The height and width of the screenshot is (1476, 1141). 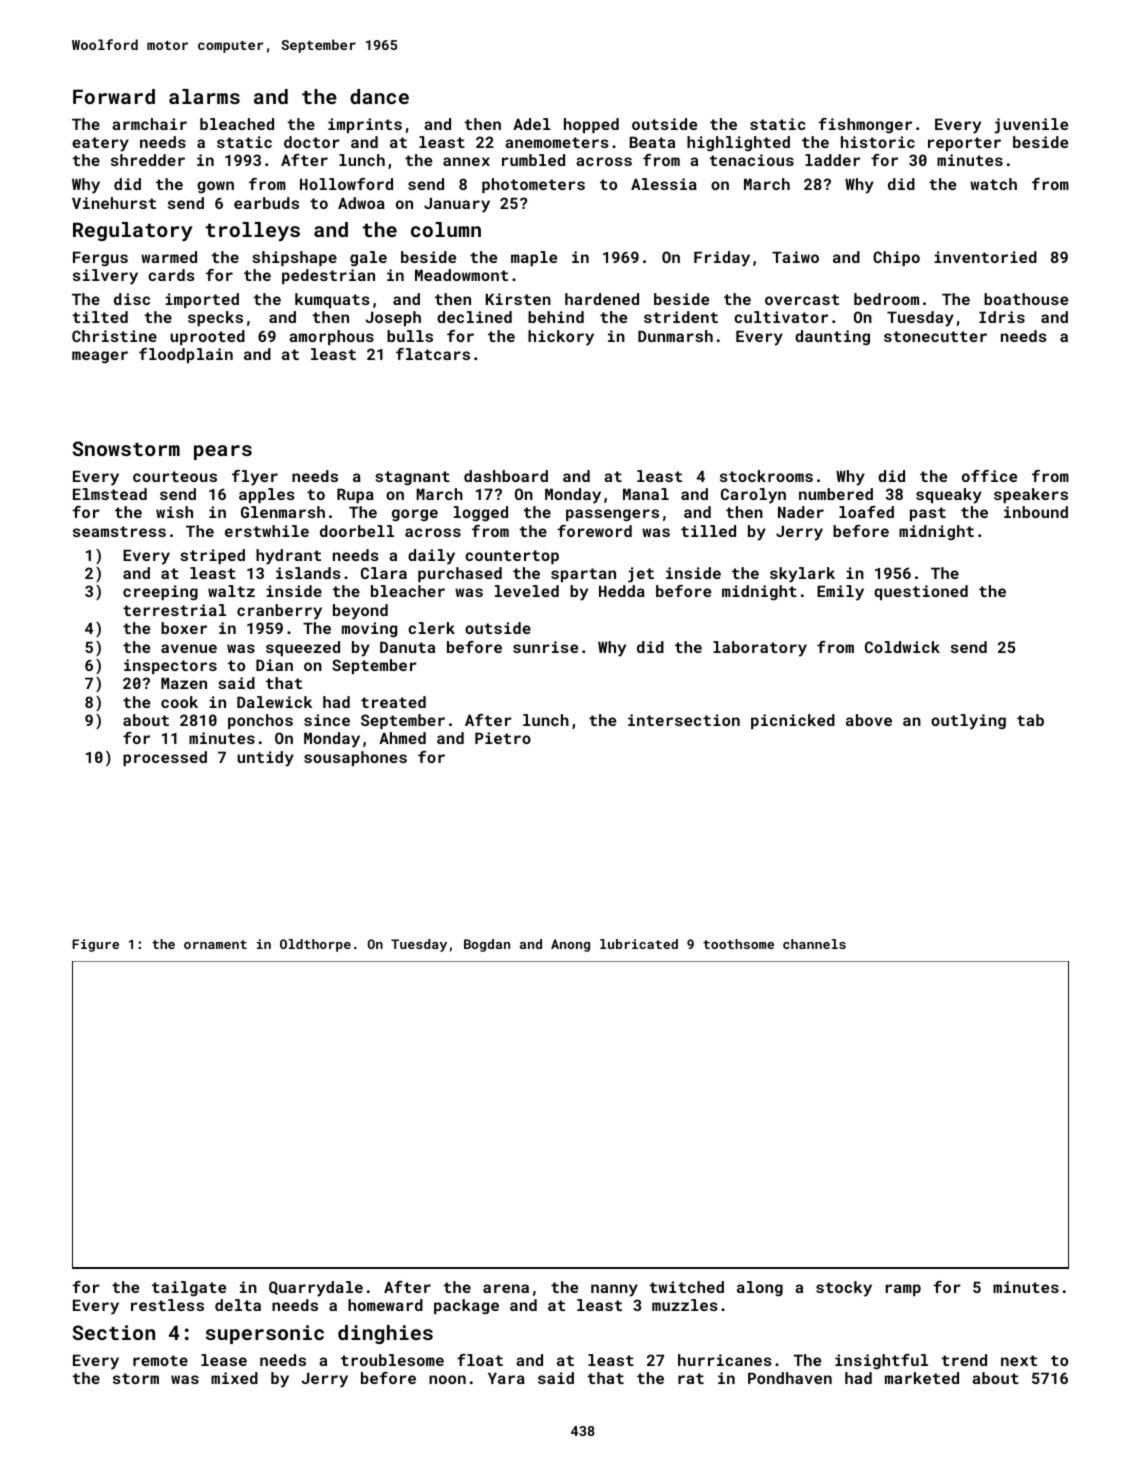 What do you see at coordinates (148, 160) in the screenshot?
I see `shredder` at bounding box center [148, 160].
